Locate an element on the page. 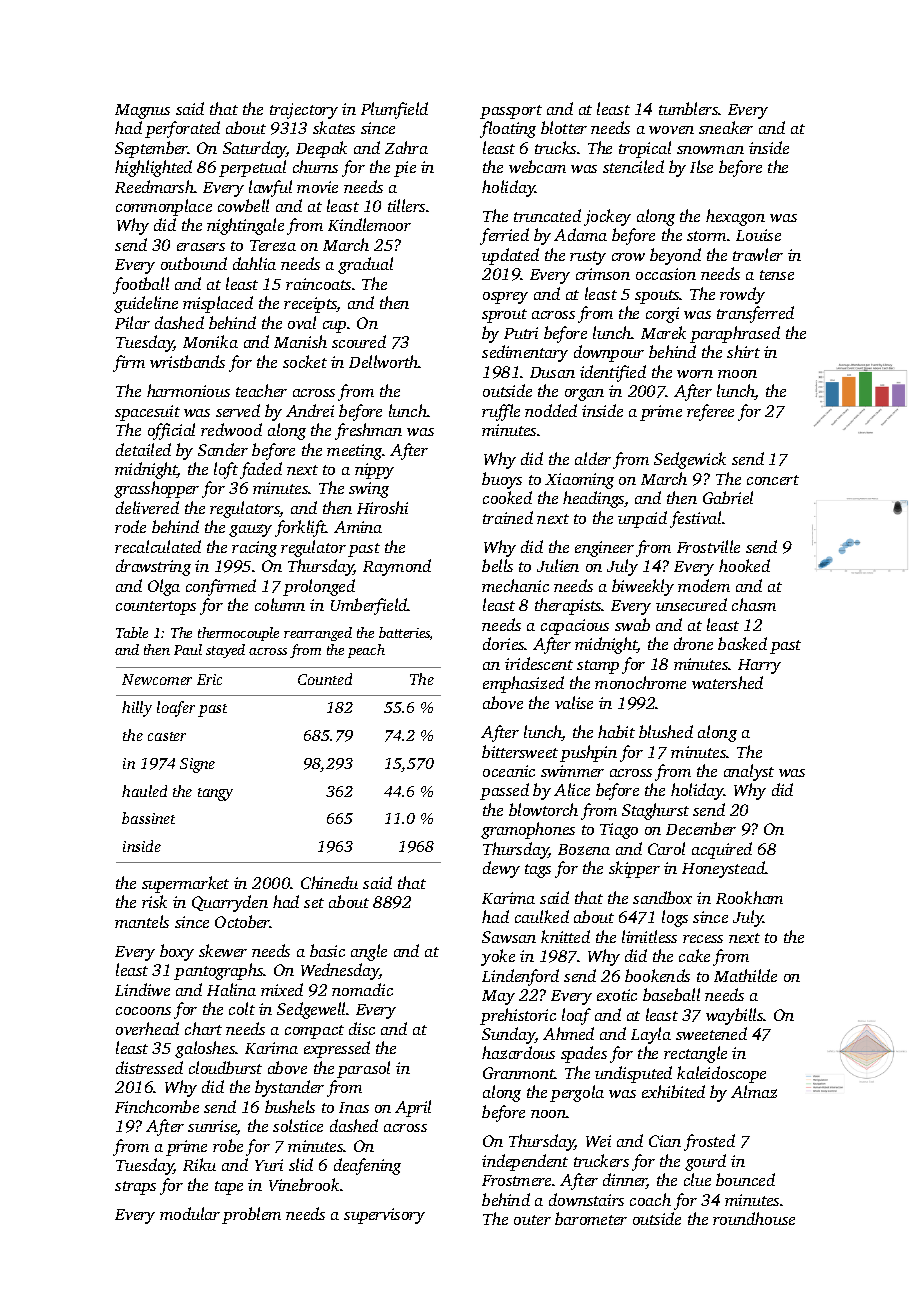  Staghurst is located at coordinates (655, 811).
